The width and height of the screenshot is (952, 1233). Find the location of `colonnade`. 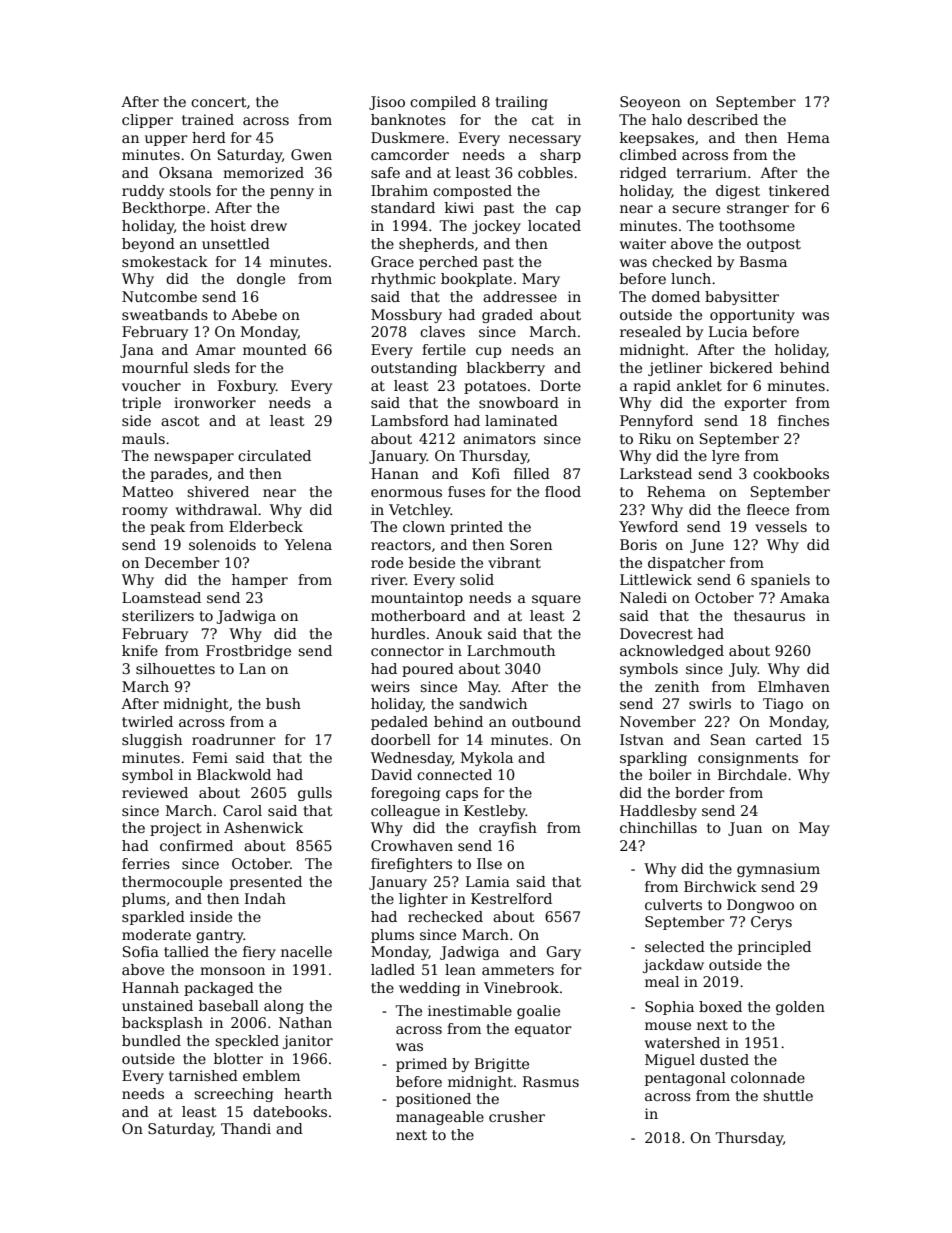

colonnade is located at coordinates (768, 1077).
